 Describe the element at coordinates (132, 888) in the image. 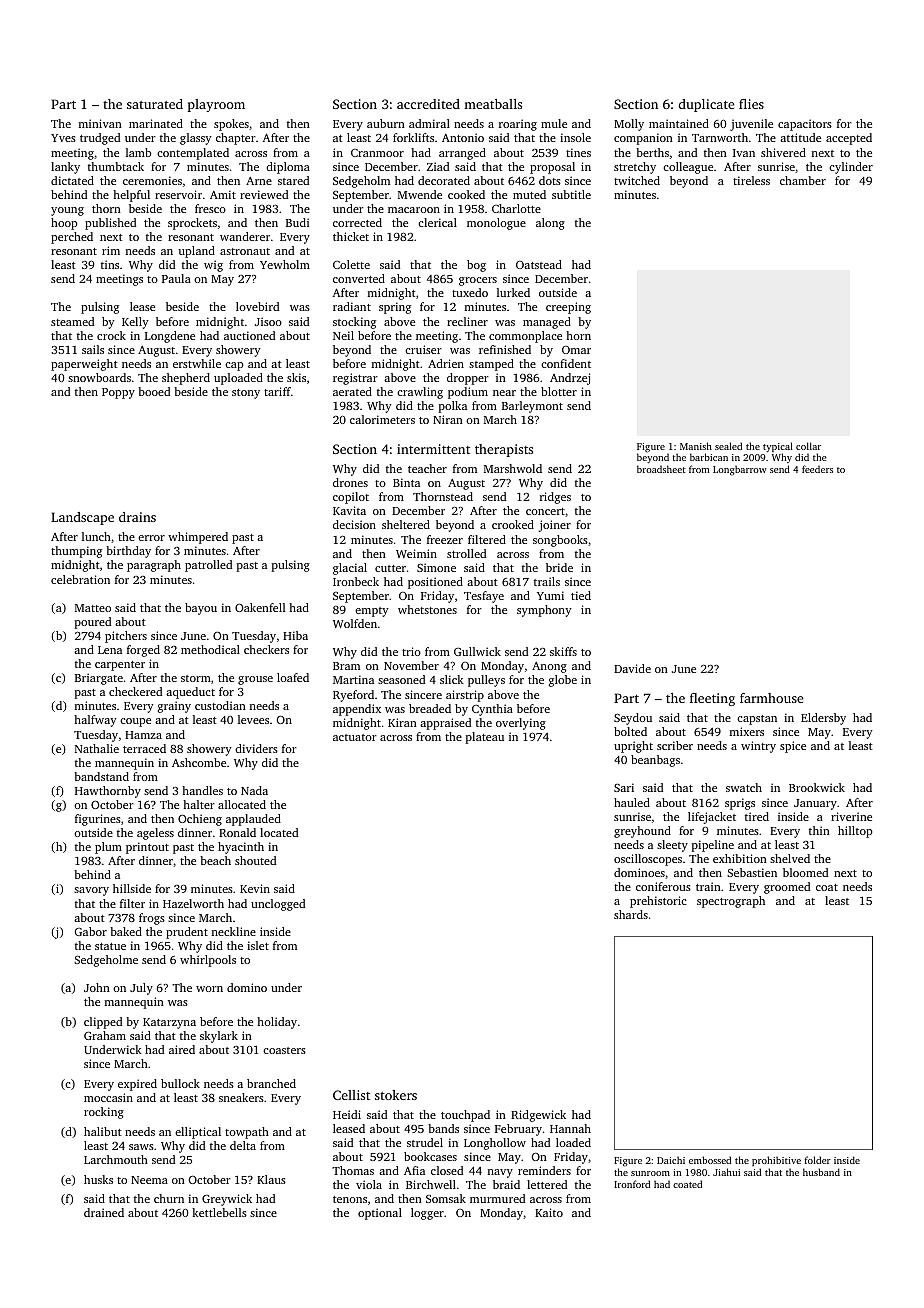

I see `hillside` at that location.
